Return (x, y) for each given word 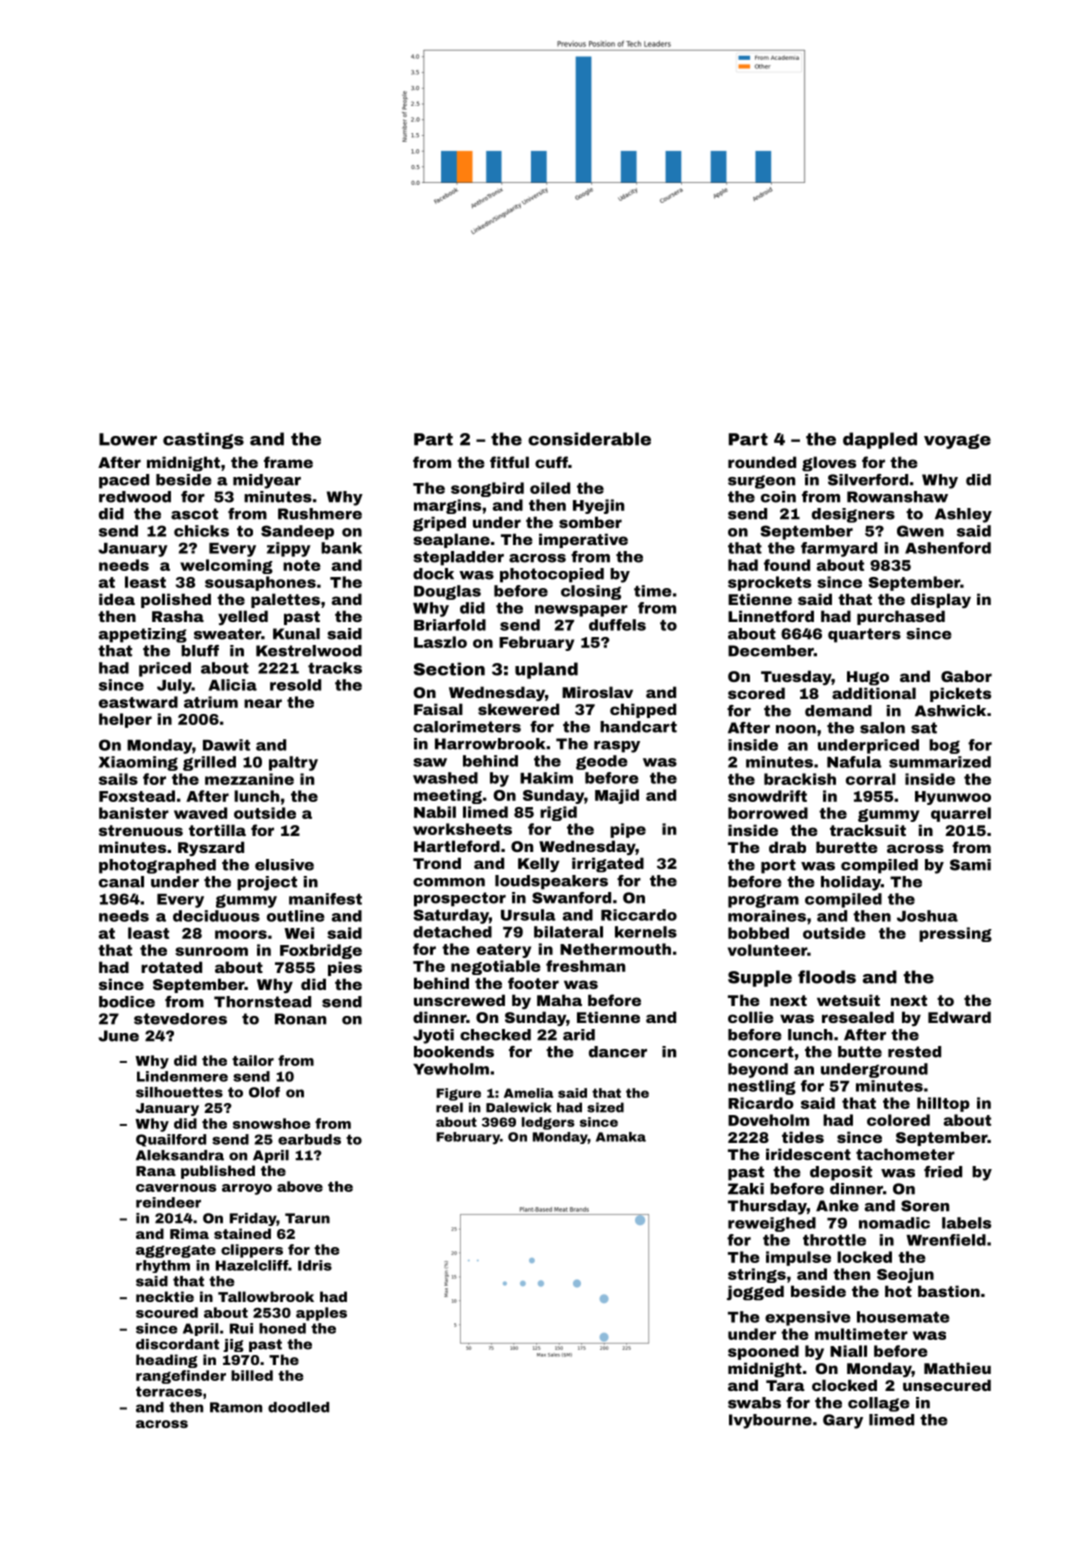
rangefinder (181, 1377)
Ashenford (948, 548)
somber (590, 522)
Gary (843, 1421)
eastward (138, 702)
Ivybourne (770, 1421)
